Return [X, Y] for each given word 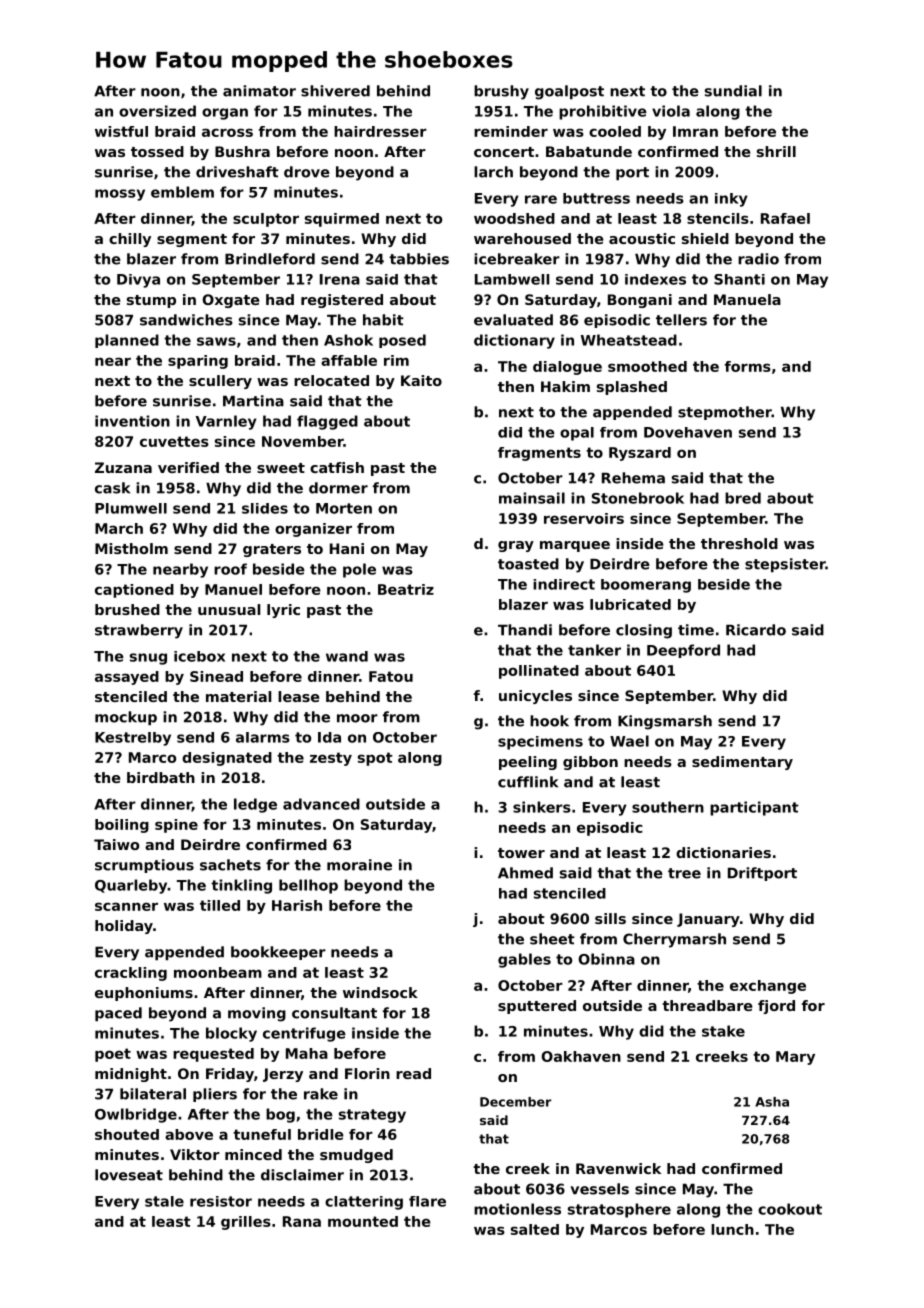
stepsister [785, 565]
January [708, 920]
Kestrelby [133, 739]
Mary [795, 1058]
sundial [733, 91]
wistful [121, 131]
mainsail [532, 498]
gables [524, 960]
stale [164, 1201]
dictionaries [723, 852]
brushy [501, 92]
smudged [356, 1156]
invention [132, 421]
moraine [359, 865]
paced [118, 1014]
